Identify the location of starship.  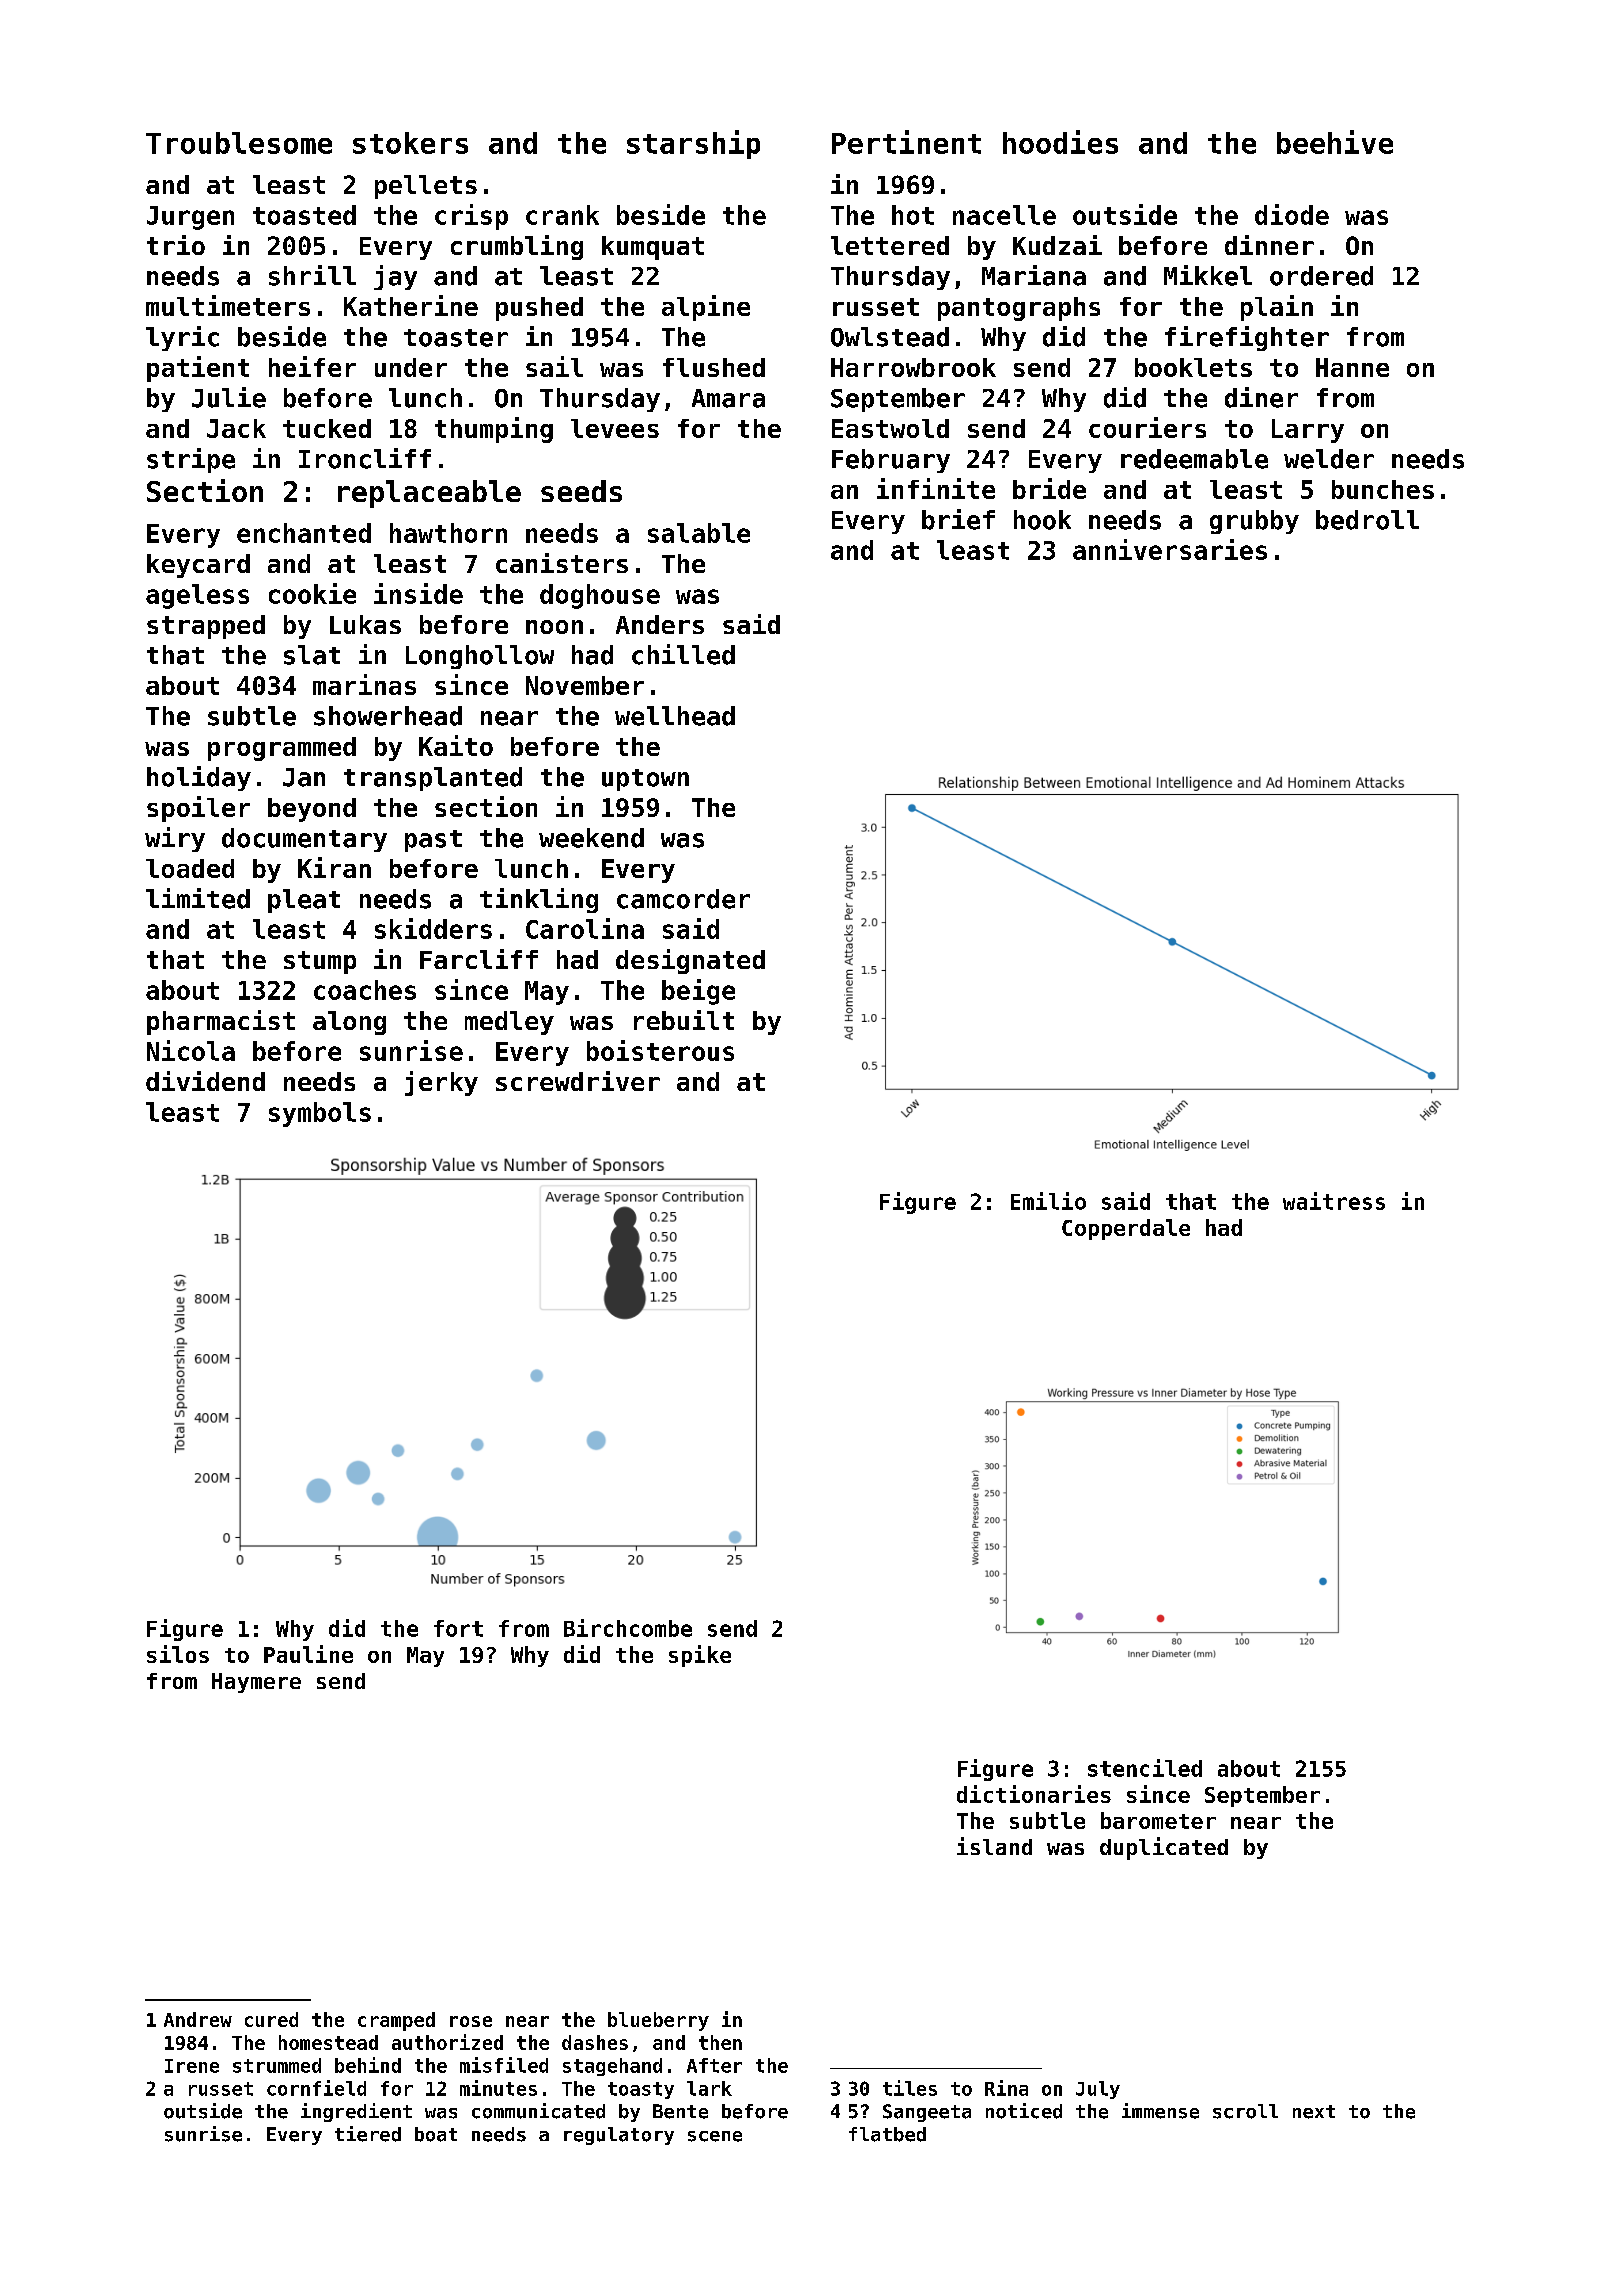
(693, 144).
